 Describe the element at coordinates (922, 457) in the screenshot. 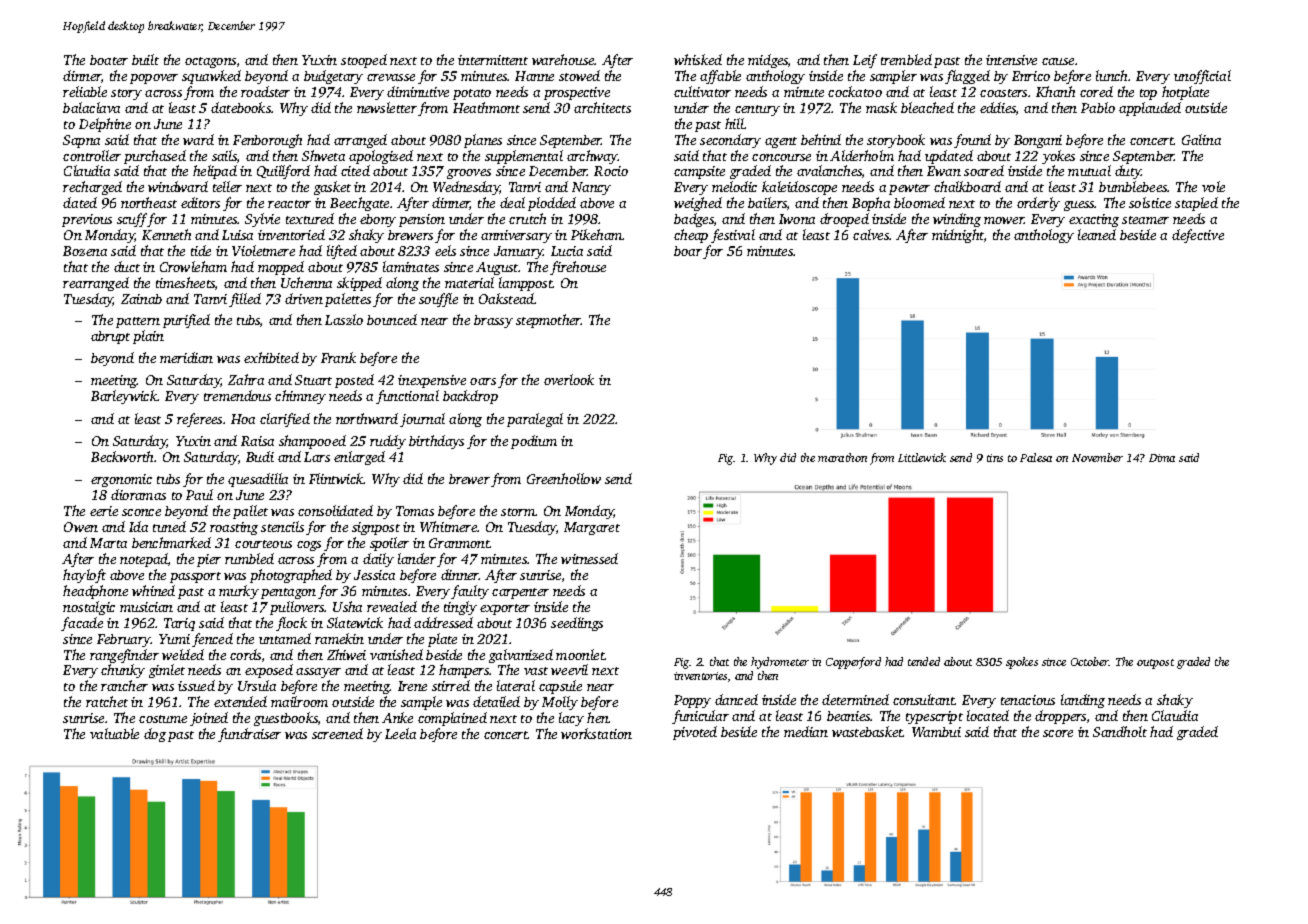

I see `Littlewick` at that location.
